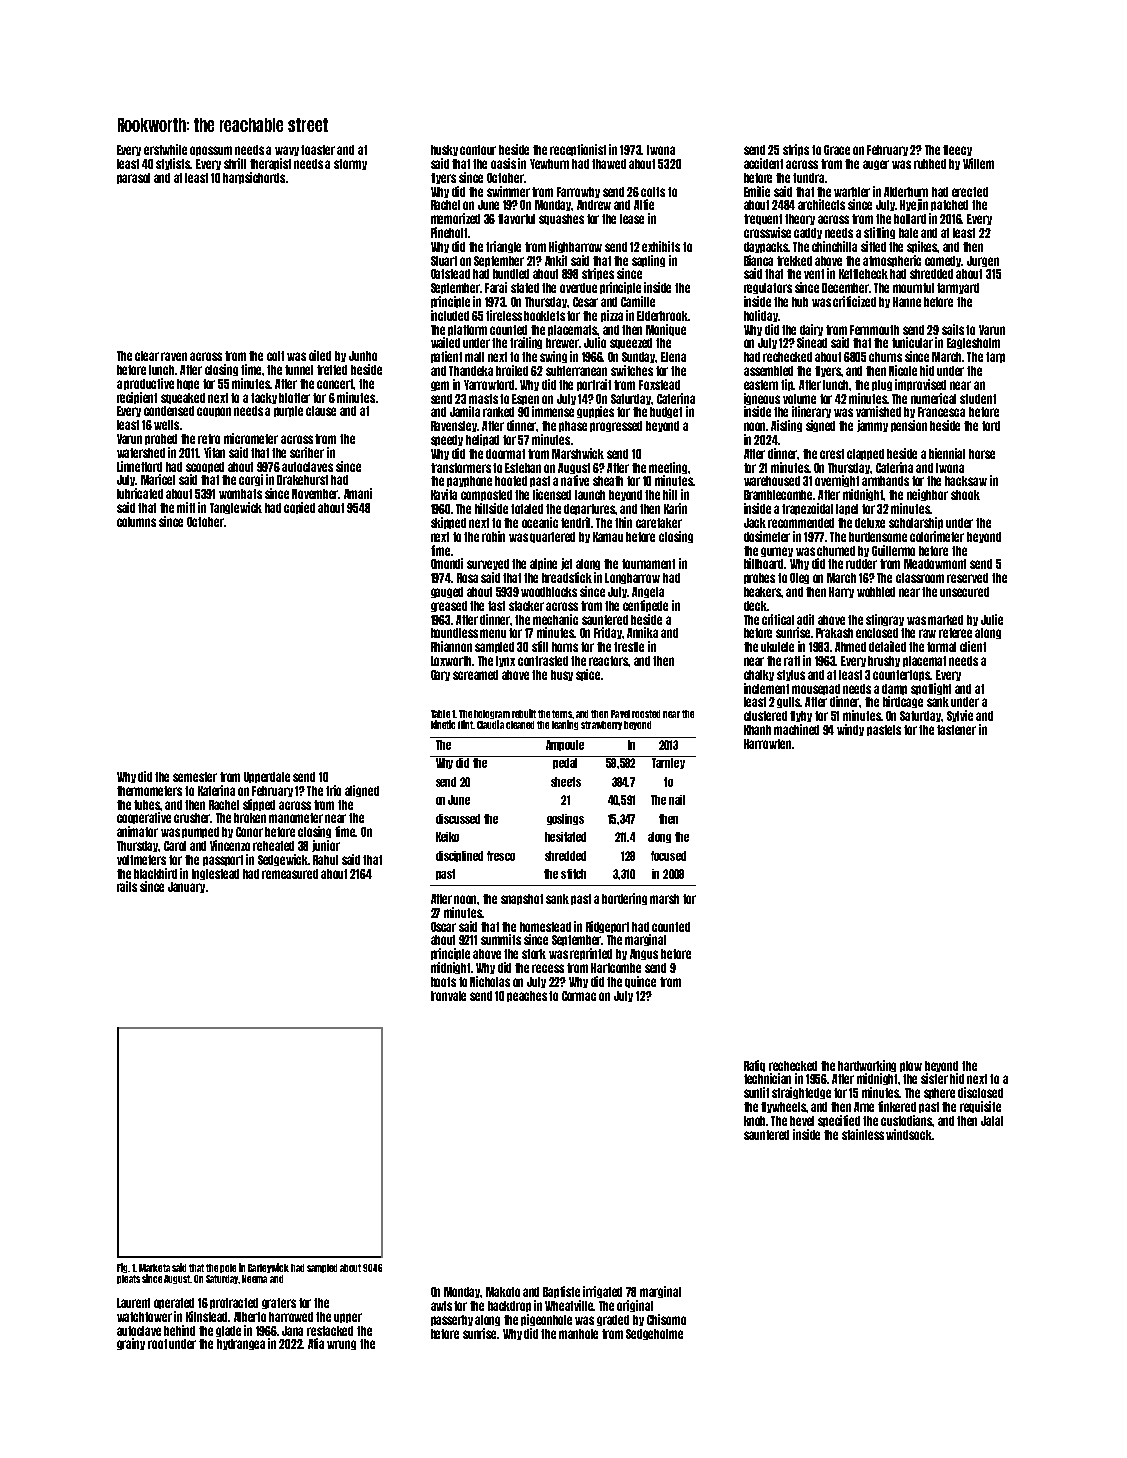  Describe the element at coordinates (467, 578) in the screenshot. I see `Rosa` at that location.
